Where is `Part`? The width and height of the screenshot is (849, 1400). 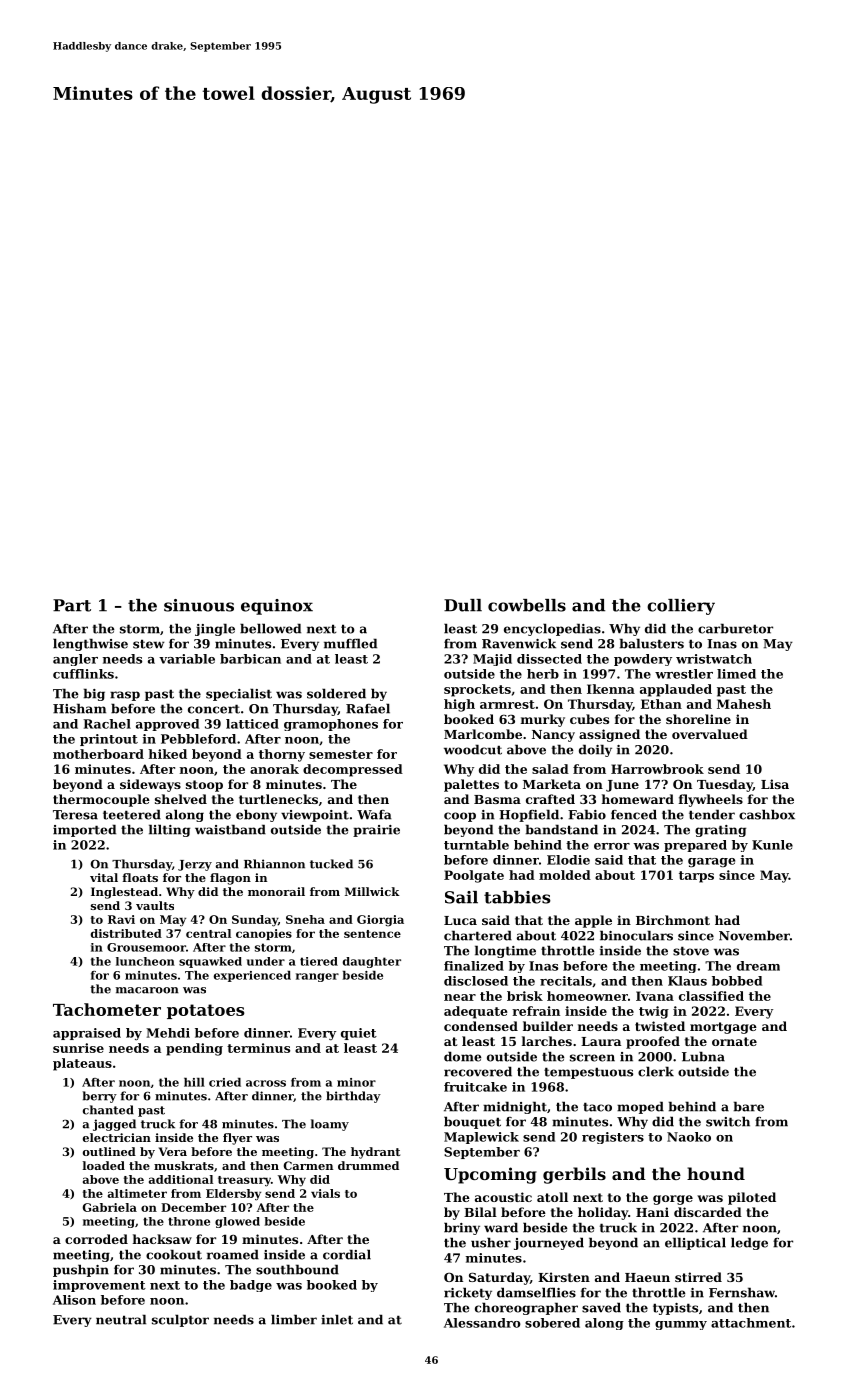
Part is located at coordinates (72, 605).
